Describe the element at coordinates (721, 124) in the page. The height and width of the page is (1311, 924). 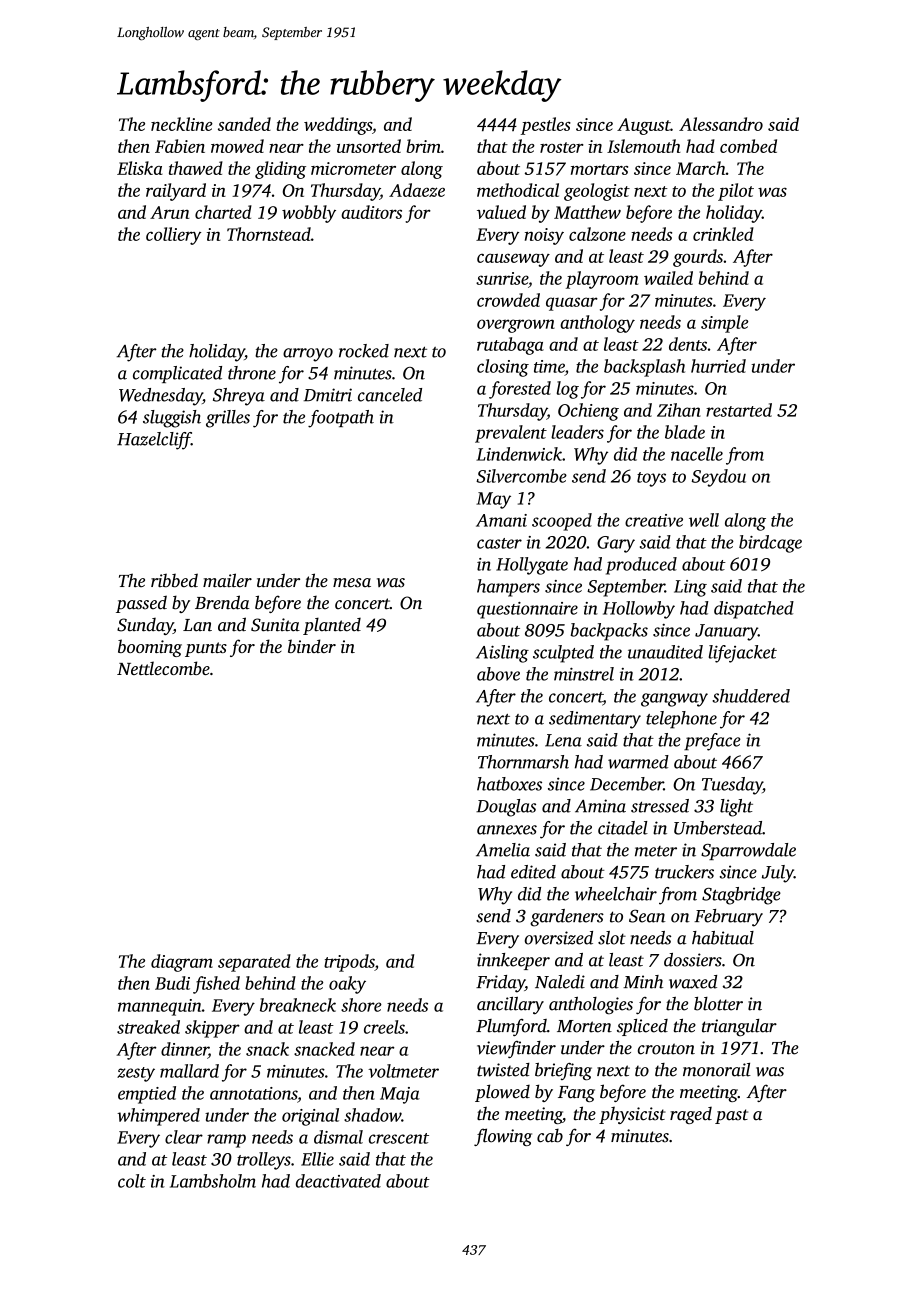
I see `Alessandro` at that location.
